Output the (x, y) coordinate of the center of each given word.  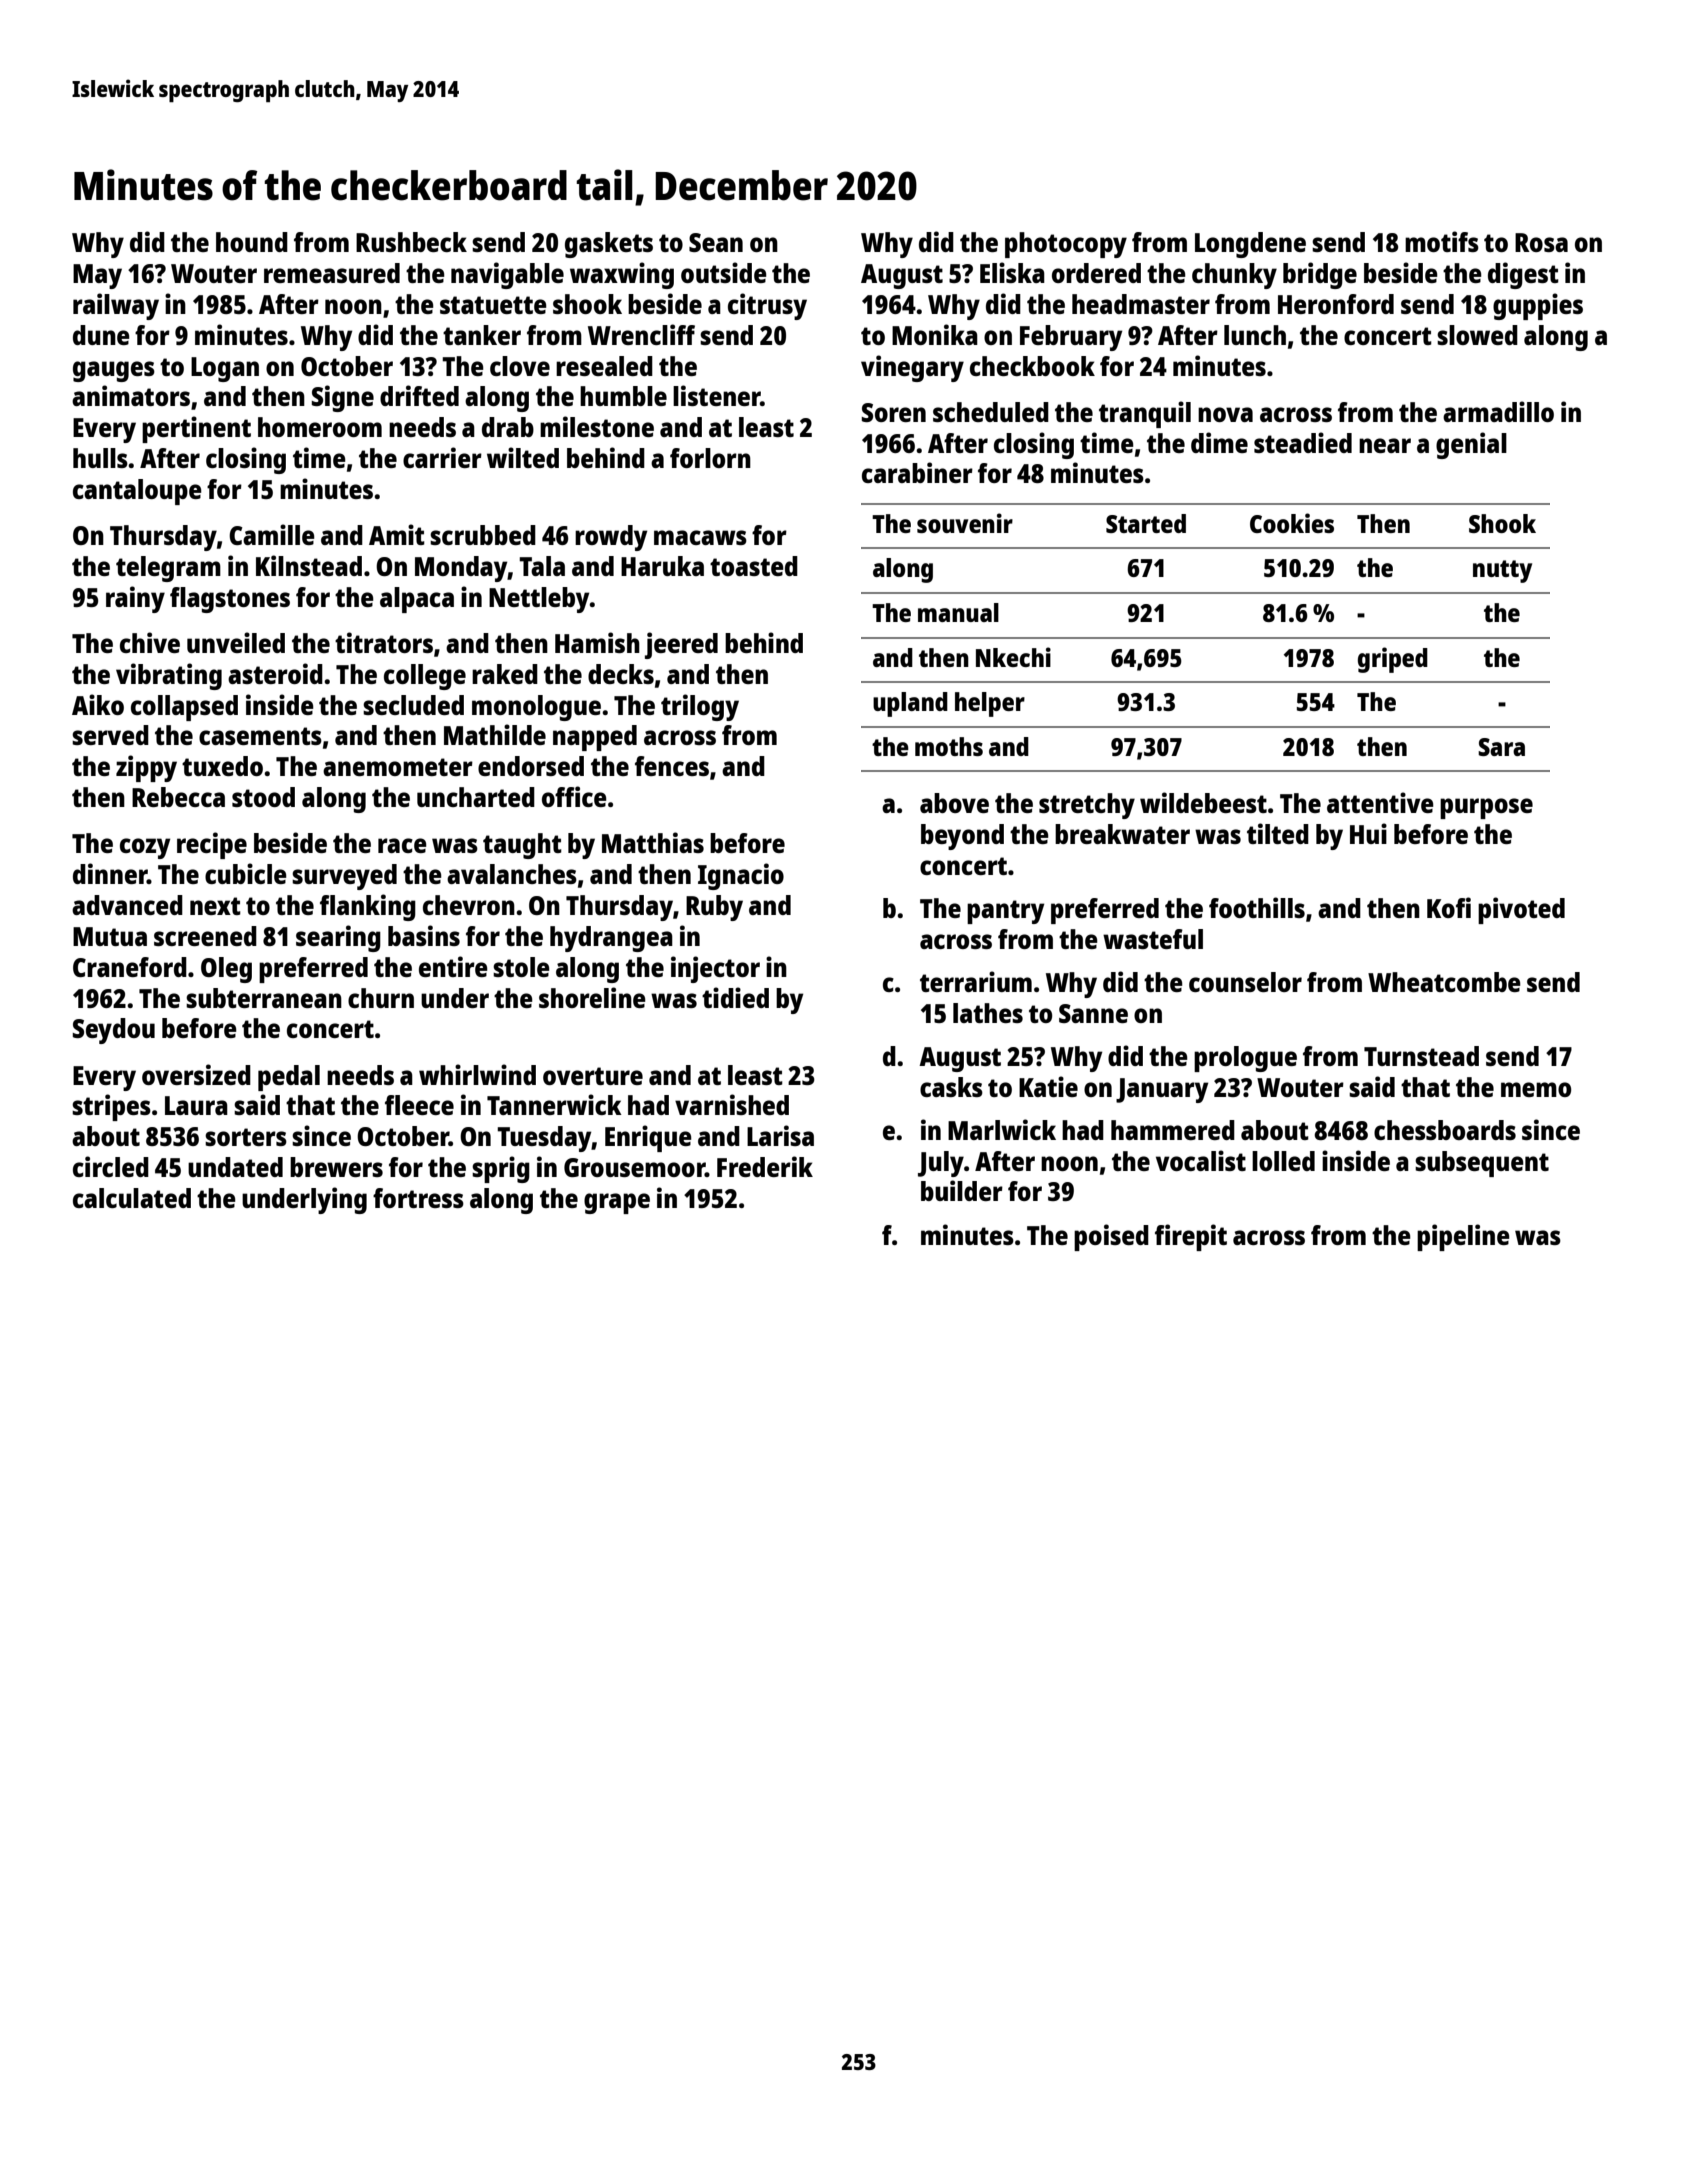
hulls (100, 458)
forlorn (710, 458)
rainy (135, 599)
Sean (716, 242)
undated (235, 1167)
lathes (988, 1013)
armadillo (1498, 411)
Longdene (1250, 245)
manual (958, 612)
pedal (289, 1078)
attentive (1380, 802)
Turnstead (1421, 1056)
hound (252, 242)
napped (595, 738)
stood (263, 797)
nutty (1502, 571)
